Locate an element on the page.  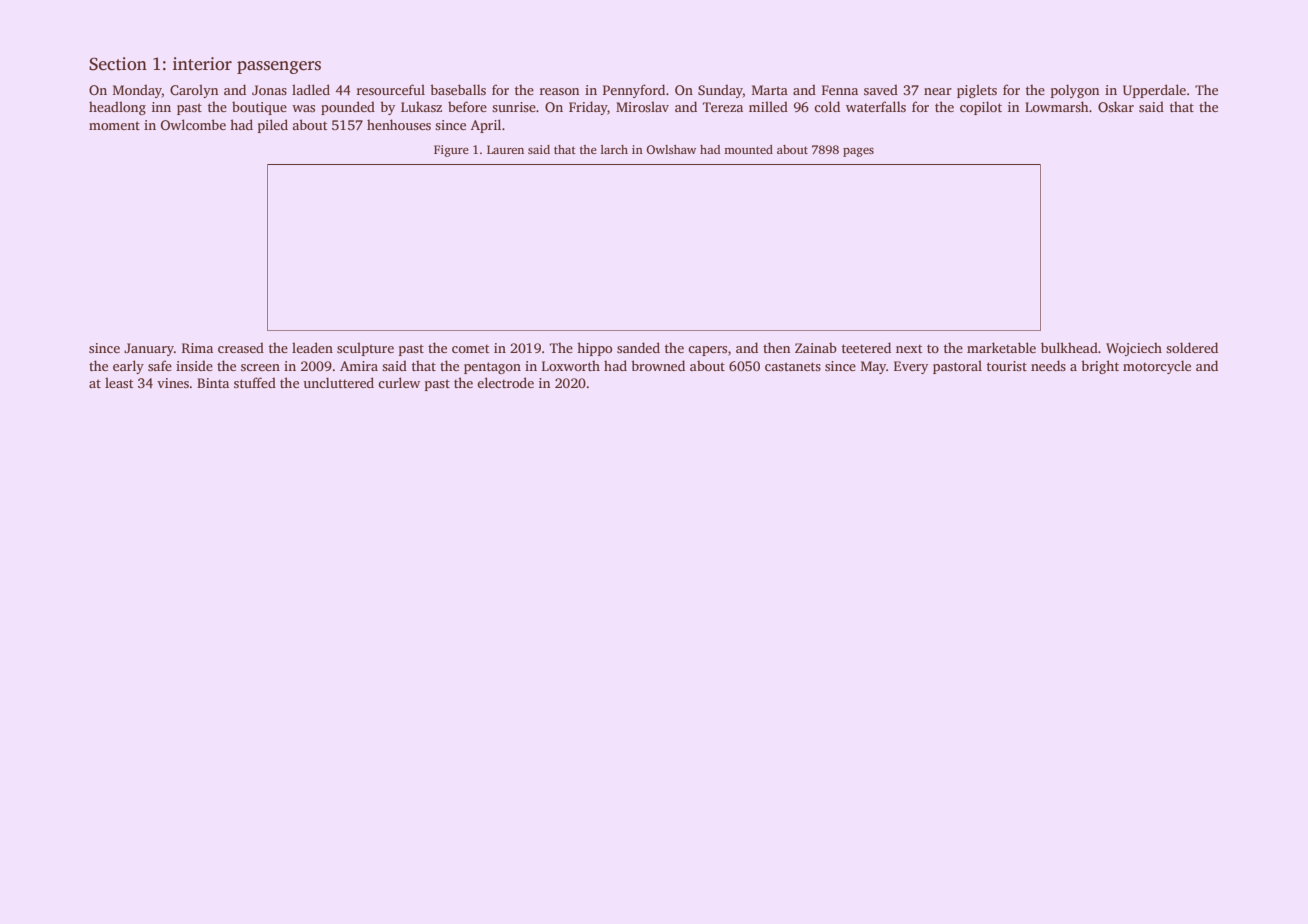
Figure is located at coordinates (451, 151).
